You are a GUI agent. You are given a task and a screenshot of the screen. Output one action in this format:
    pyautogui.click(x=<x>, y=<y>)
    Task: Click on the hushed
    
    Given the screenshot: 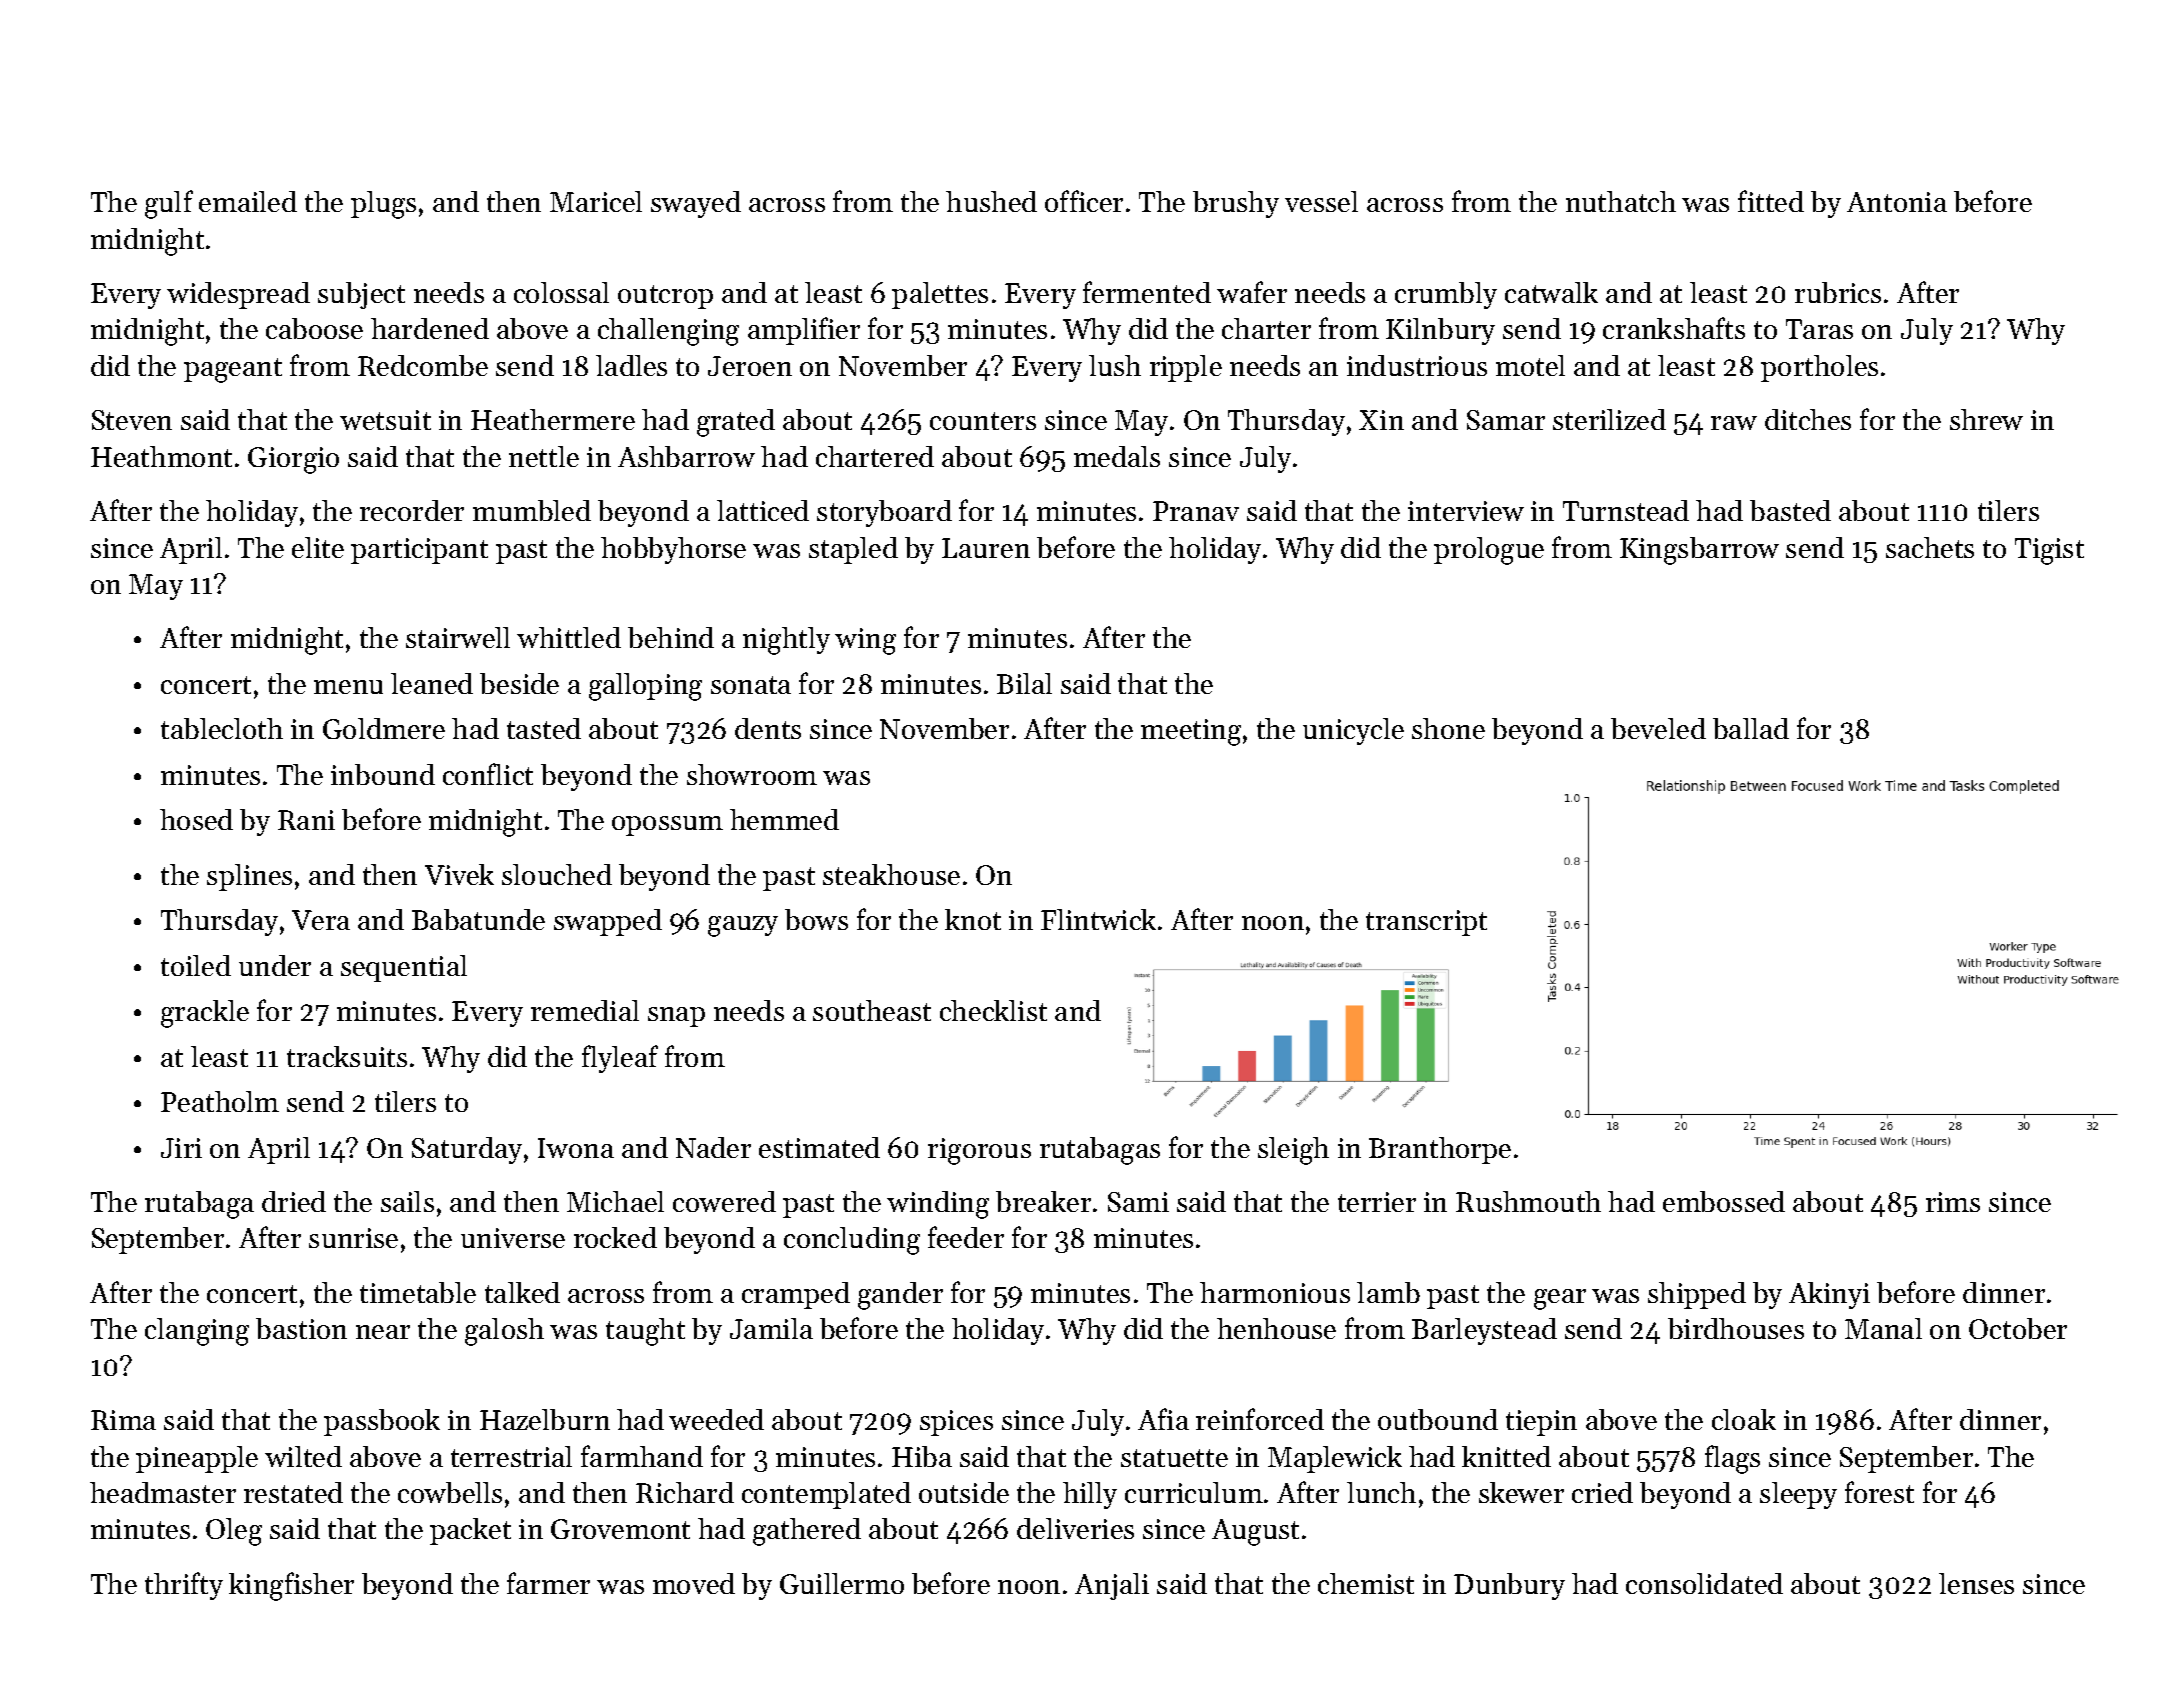 What is the action you would take?
    pyautogui.click(x=991, y=201)
